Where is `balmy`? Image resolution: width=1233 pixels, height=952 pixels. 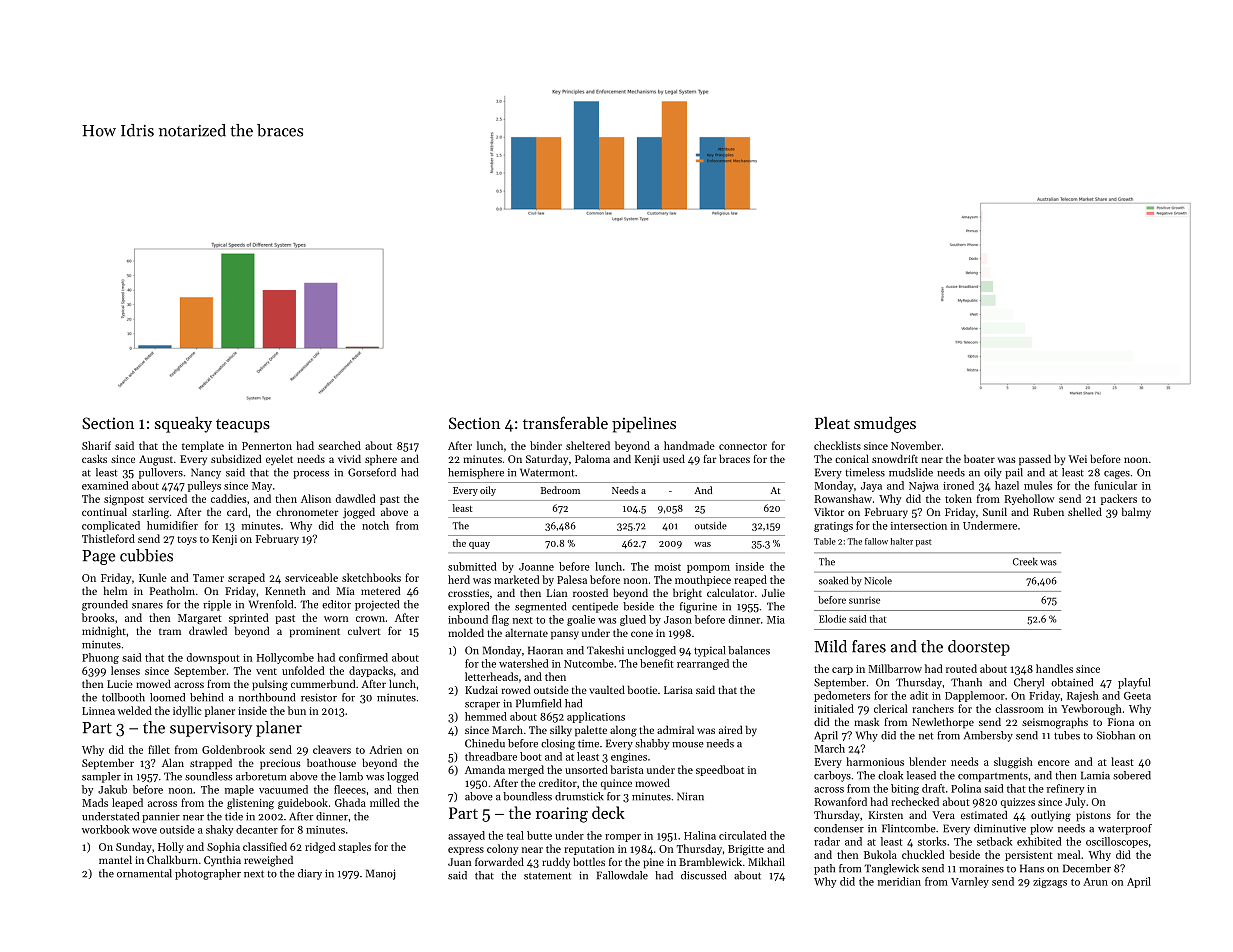 balmy is located at coordinates (1136, 512).
